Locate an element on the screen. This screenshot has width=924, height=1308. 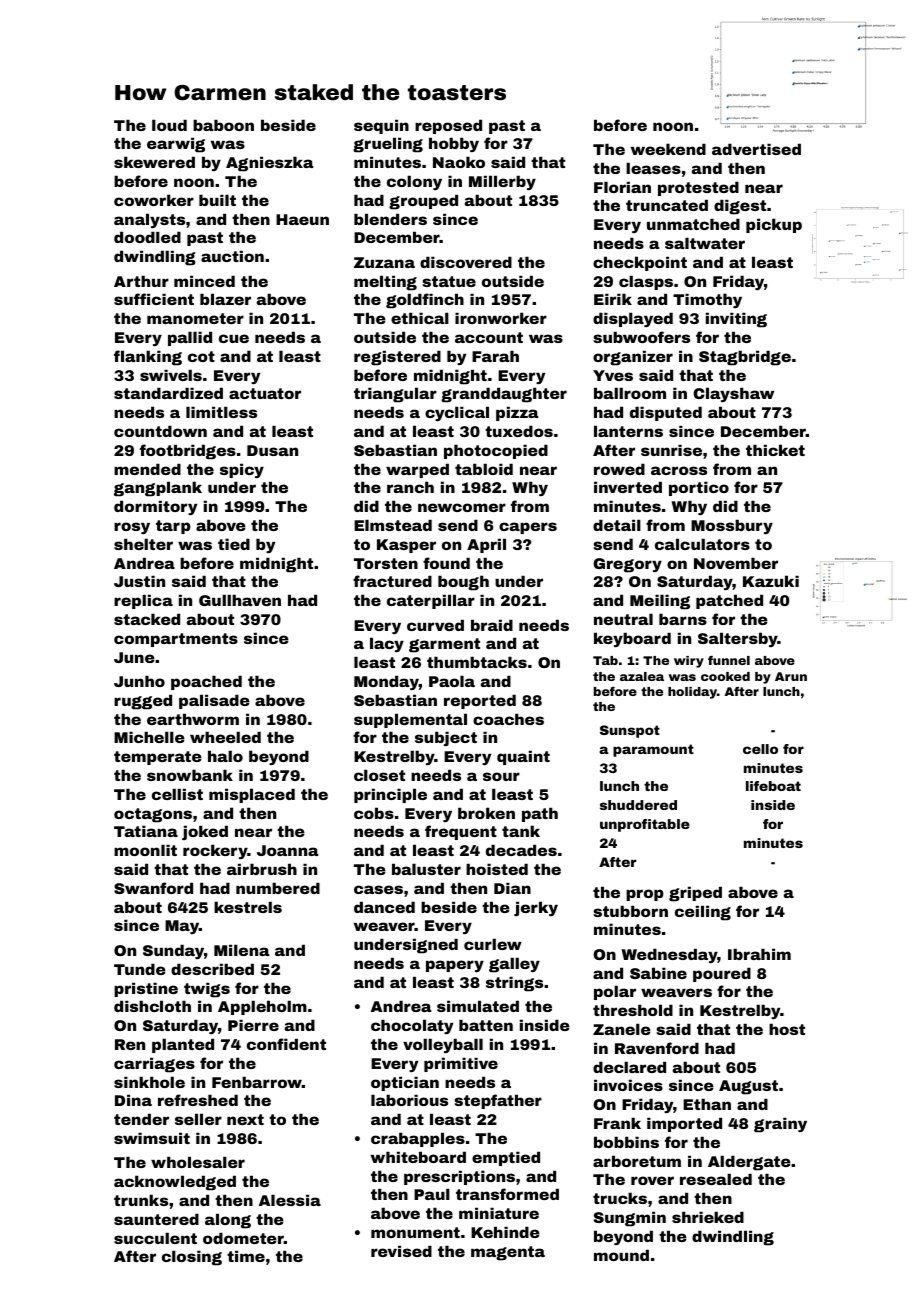
colony is located at coordinates (414, 182).
